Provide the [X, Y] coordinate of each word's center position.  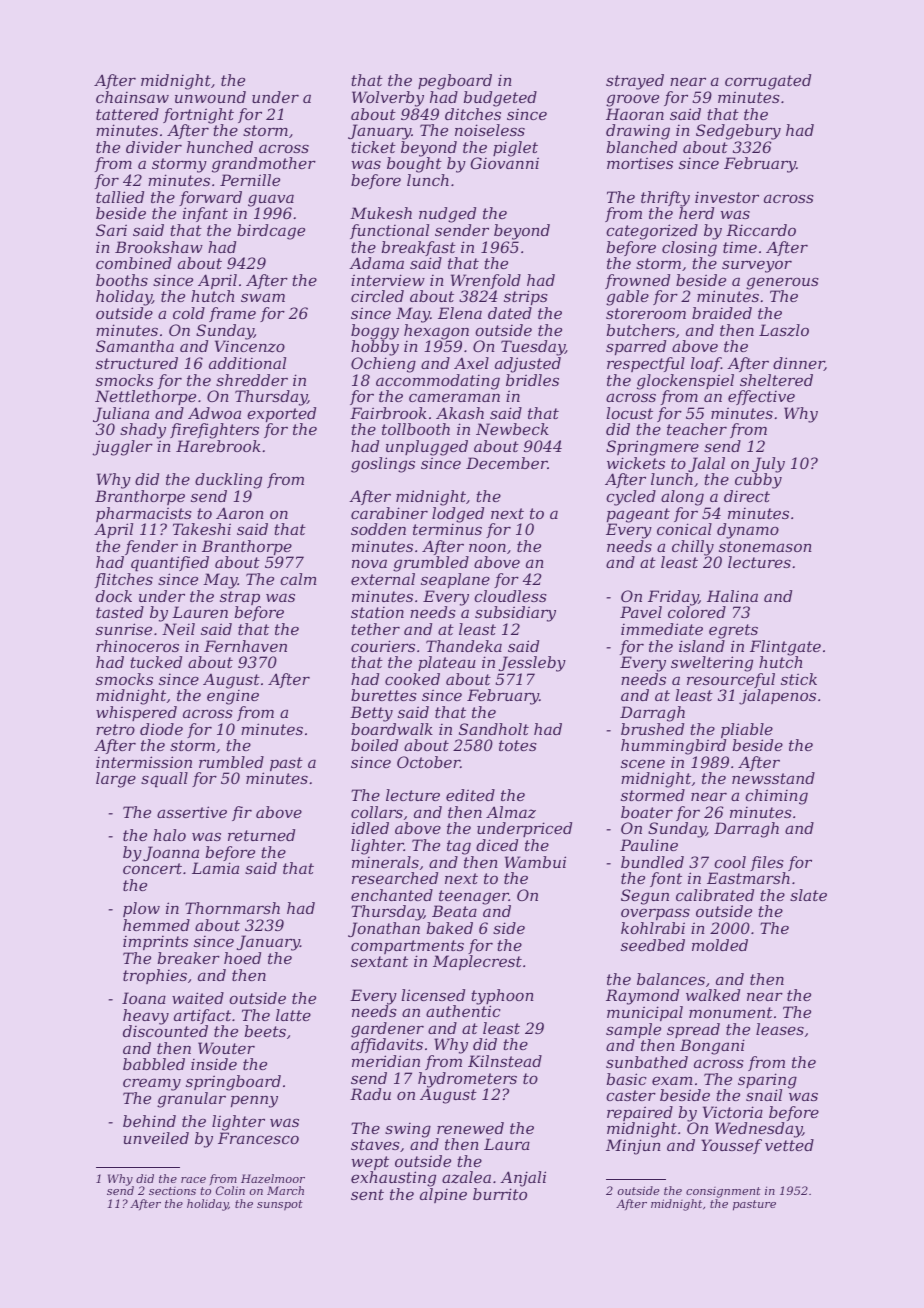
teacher [697, 429]
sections [172, 1191]
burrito [500, 1194]
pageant [638, 515]
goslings [383, 465]
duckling [228, 481]
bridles [532, 380]
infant [205, 214]
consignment [723, 1192]
